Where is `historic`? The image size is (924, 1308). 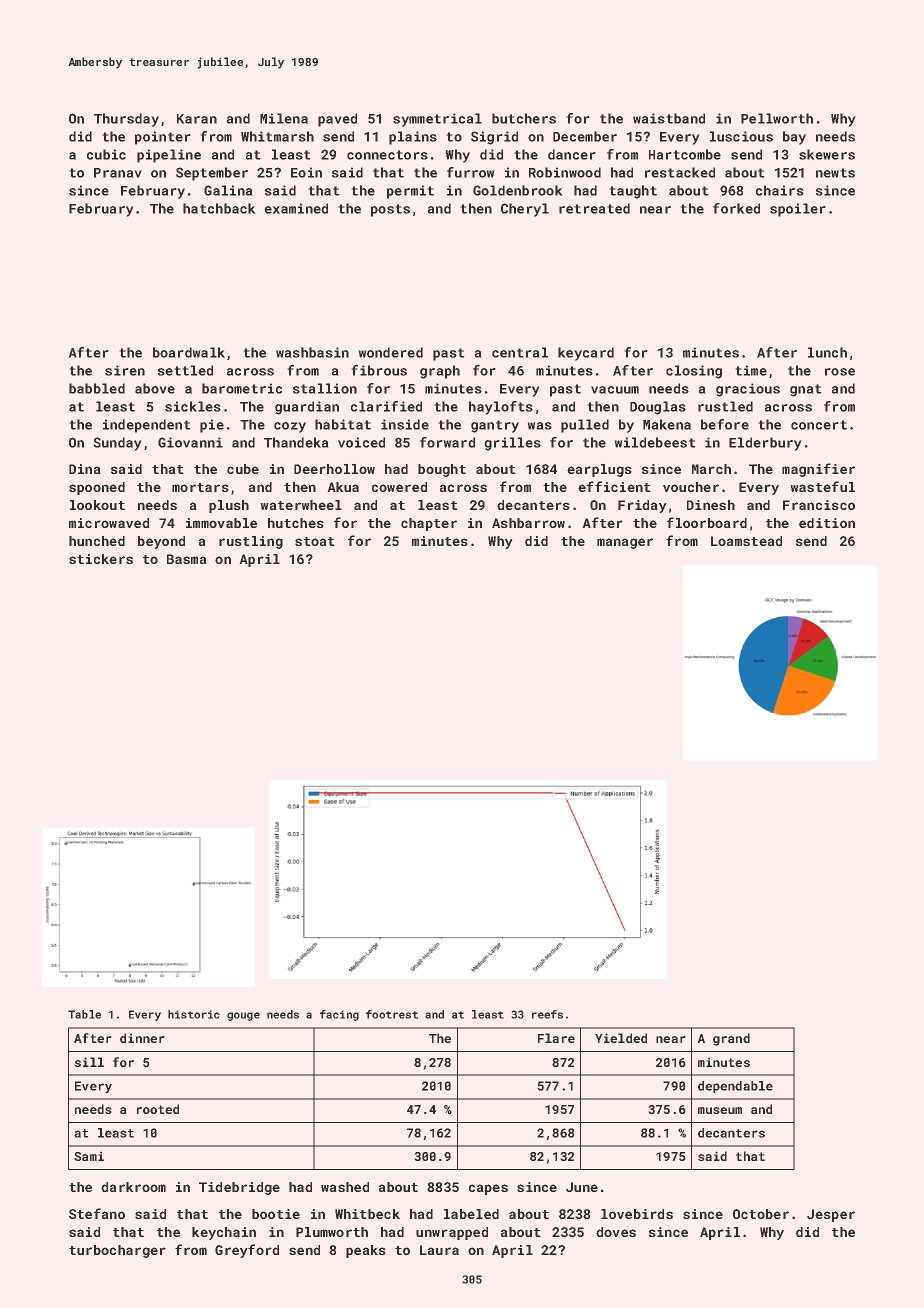
historic is located at coordinates (194, 1014).
